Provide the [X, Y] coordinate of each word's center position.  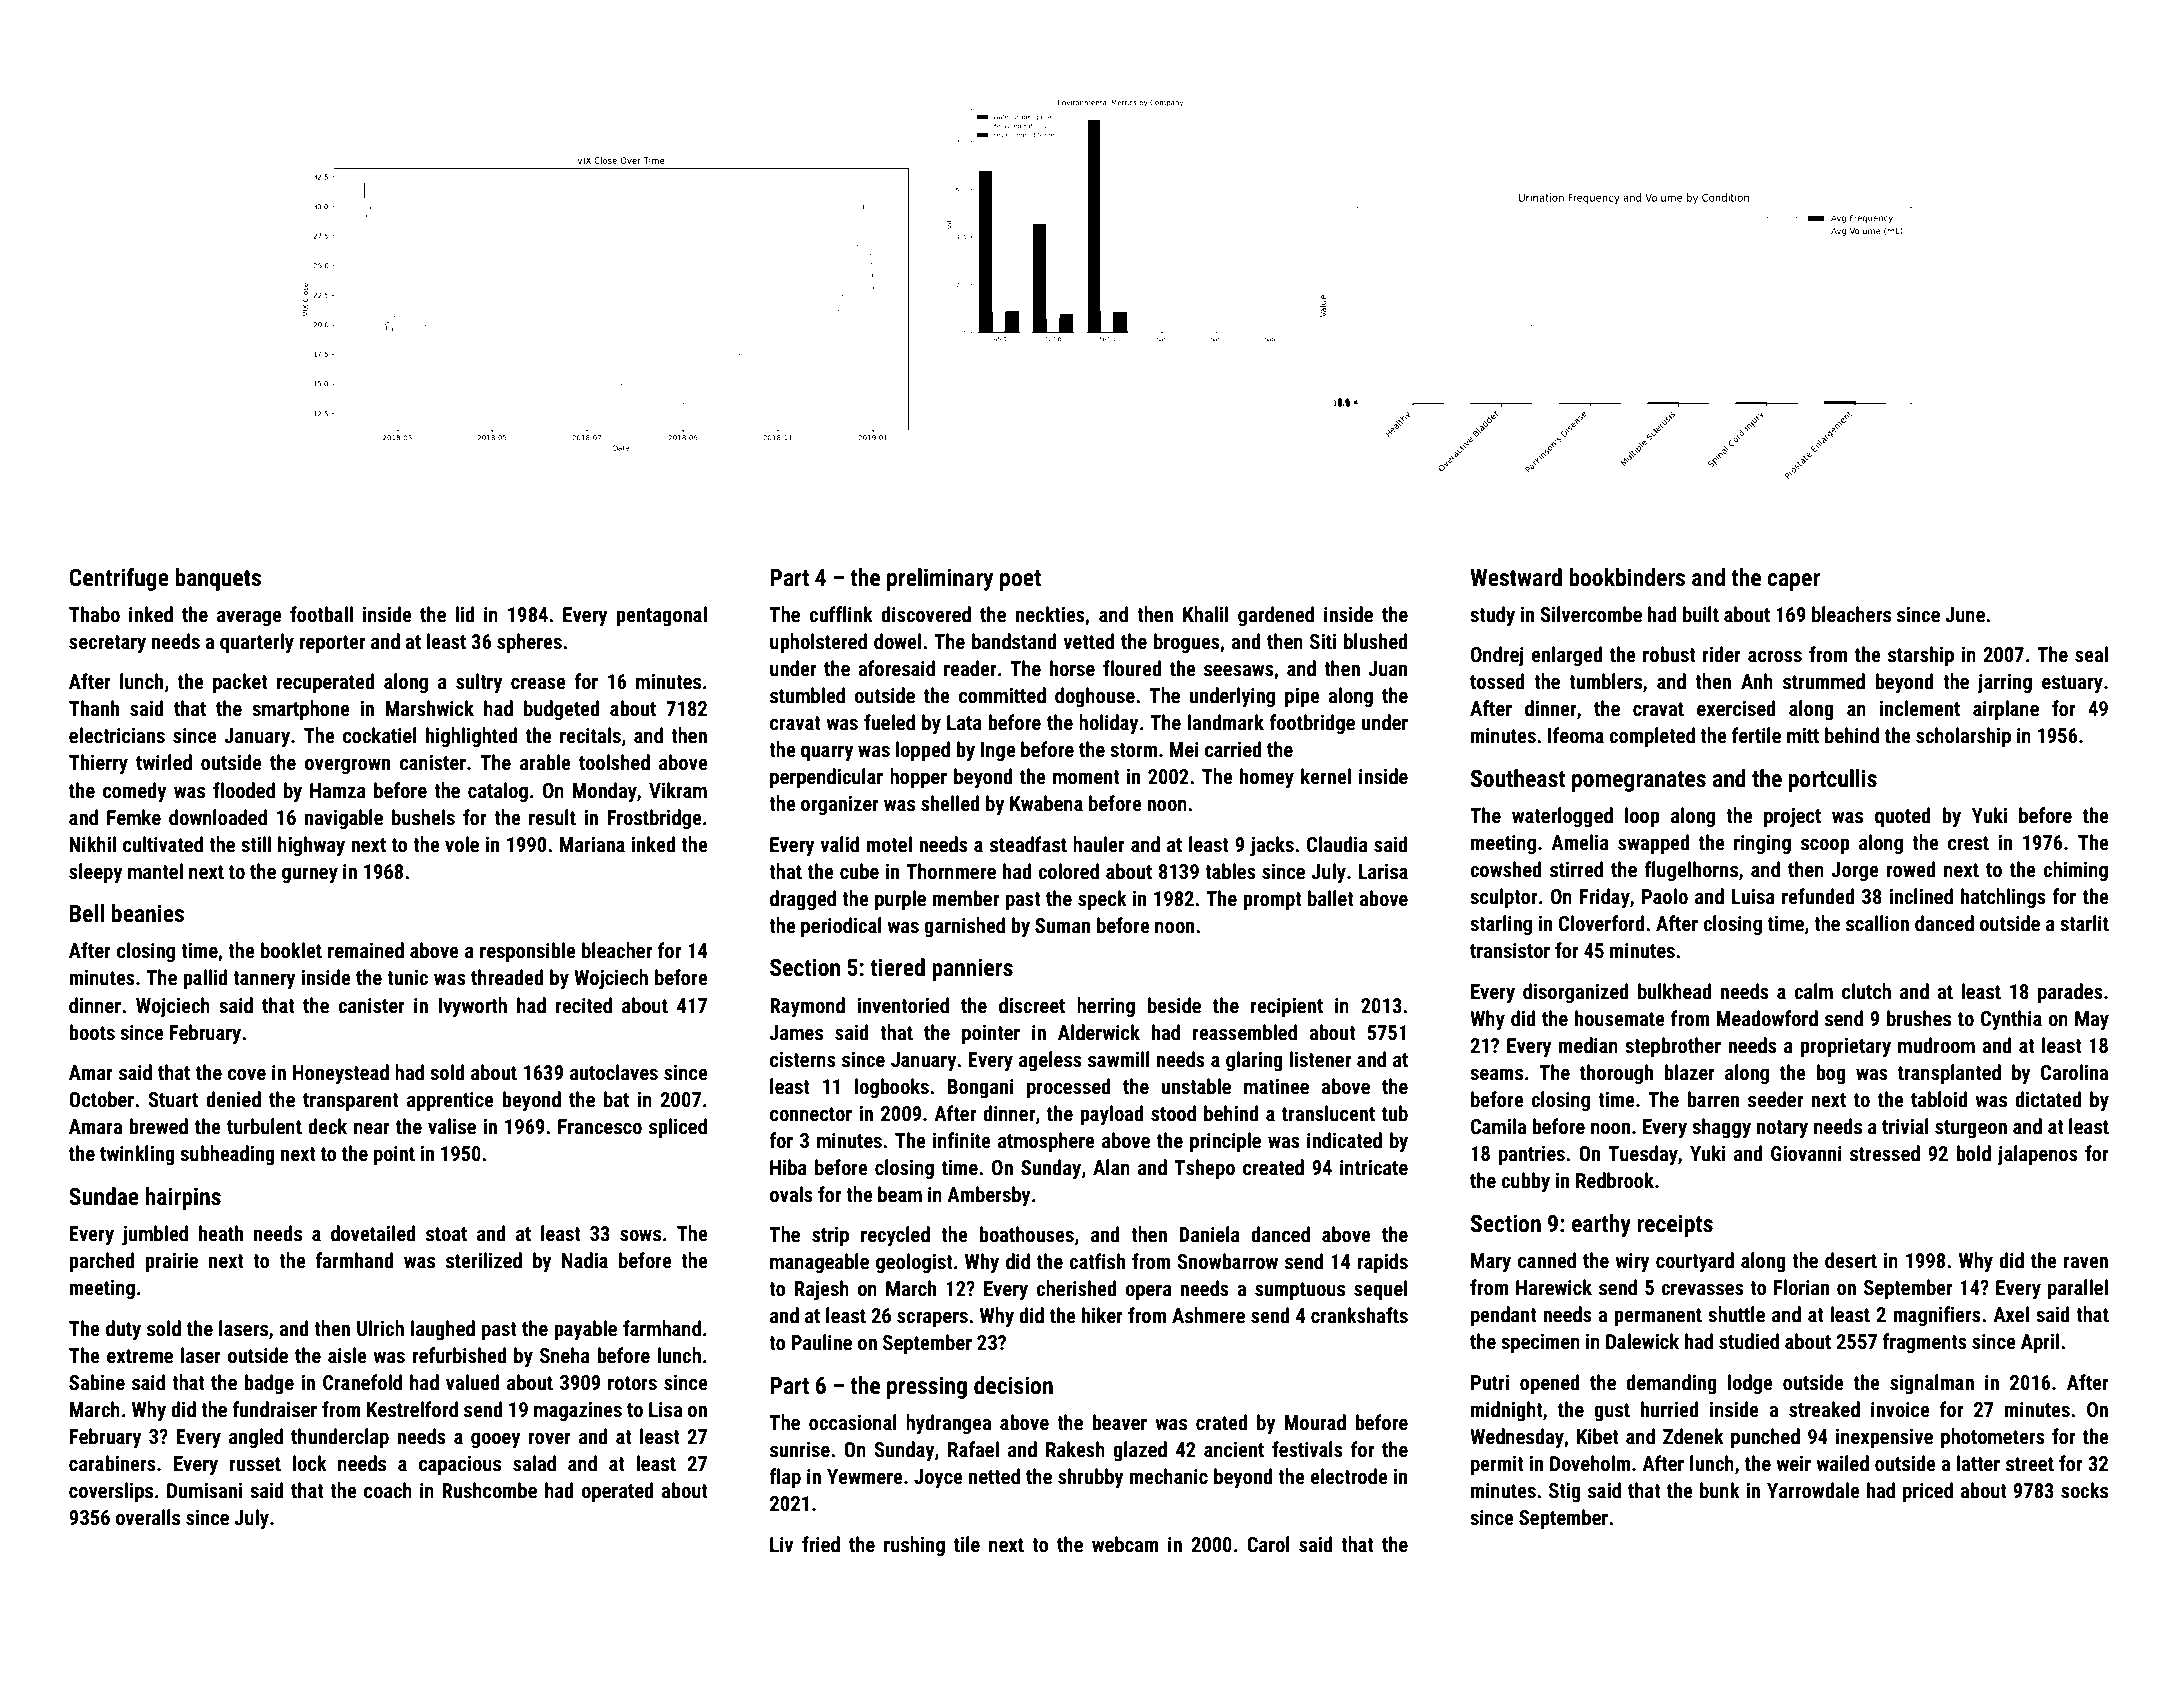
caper [1793, 582]
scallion [1877, 923]
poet [1020, 580]
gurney [310, 875]
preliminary [940, 579]
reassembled [1245, 1032]
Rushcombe [489, 1490]
